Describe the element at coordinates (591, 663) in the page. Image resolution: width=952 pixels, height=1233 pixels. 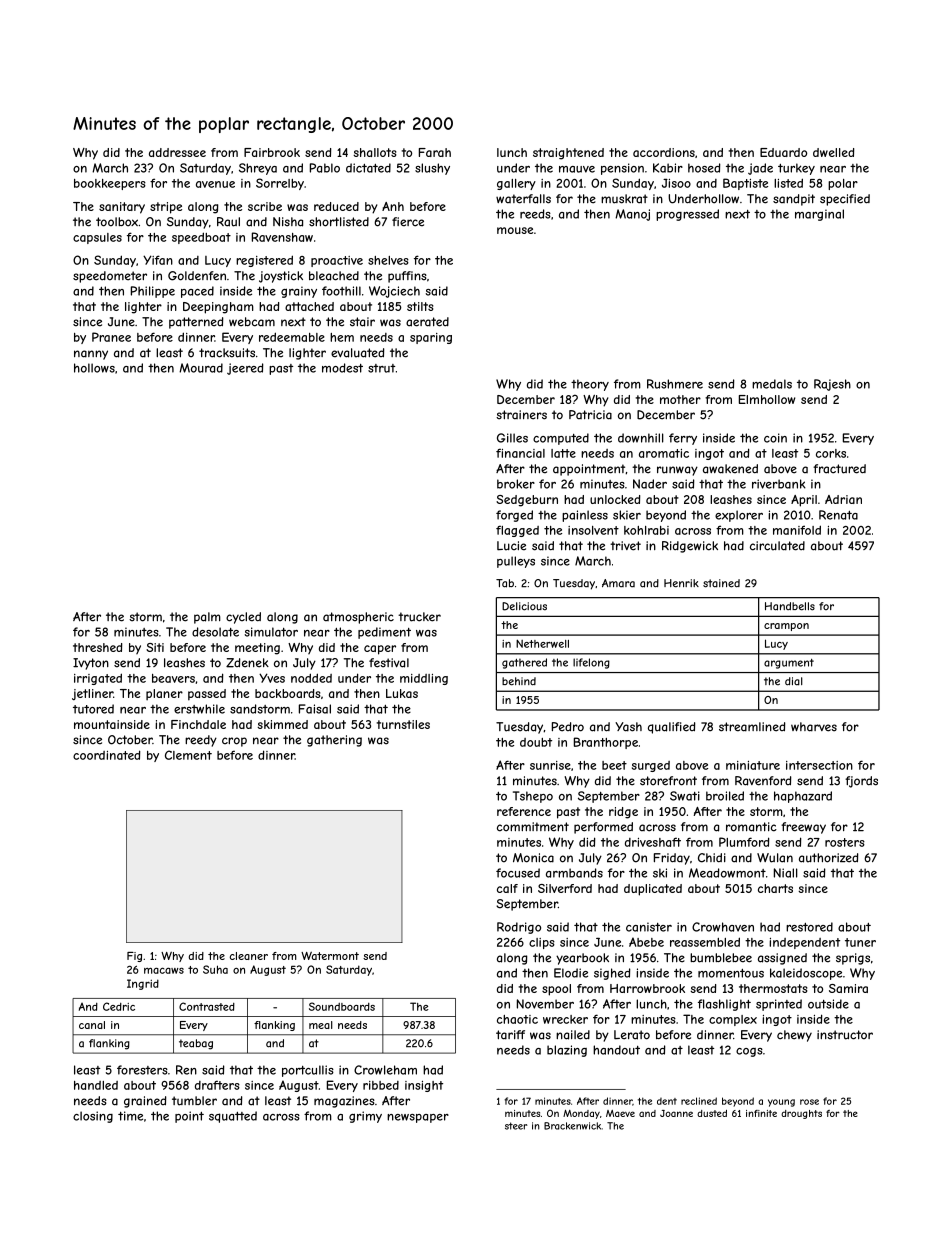
I see `lifelong` at that location.
